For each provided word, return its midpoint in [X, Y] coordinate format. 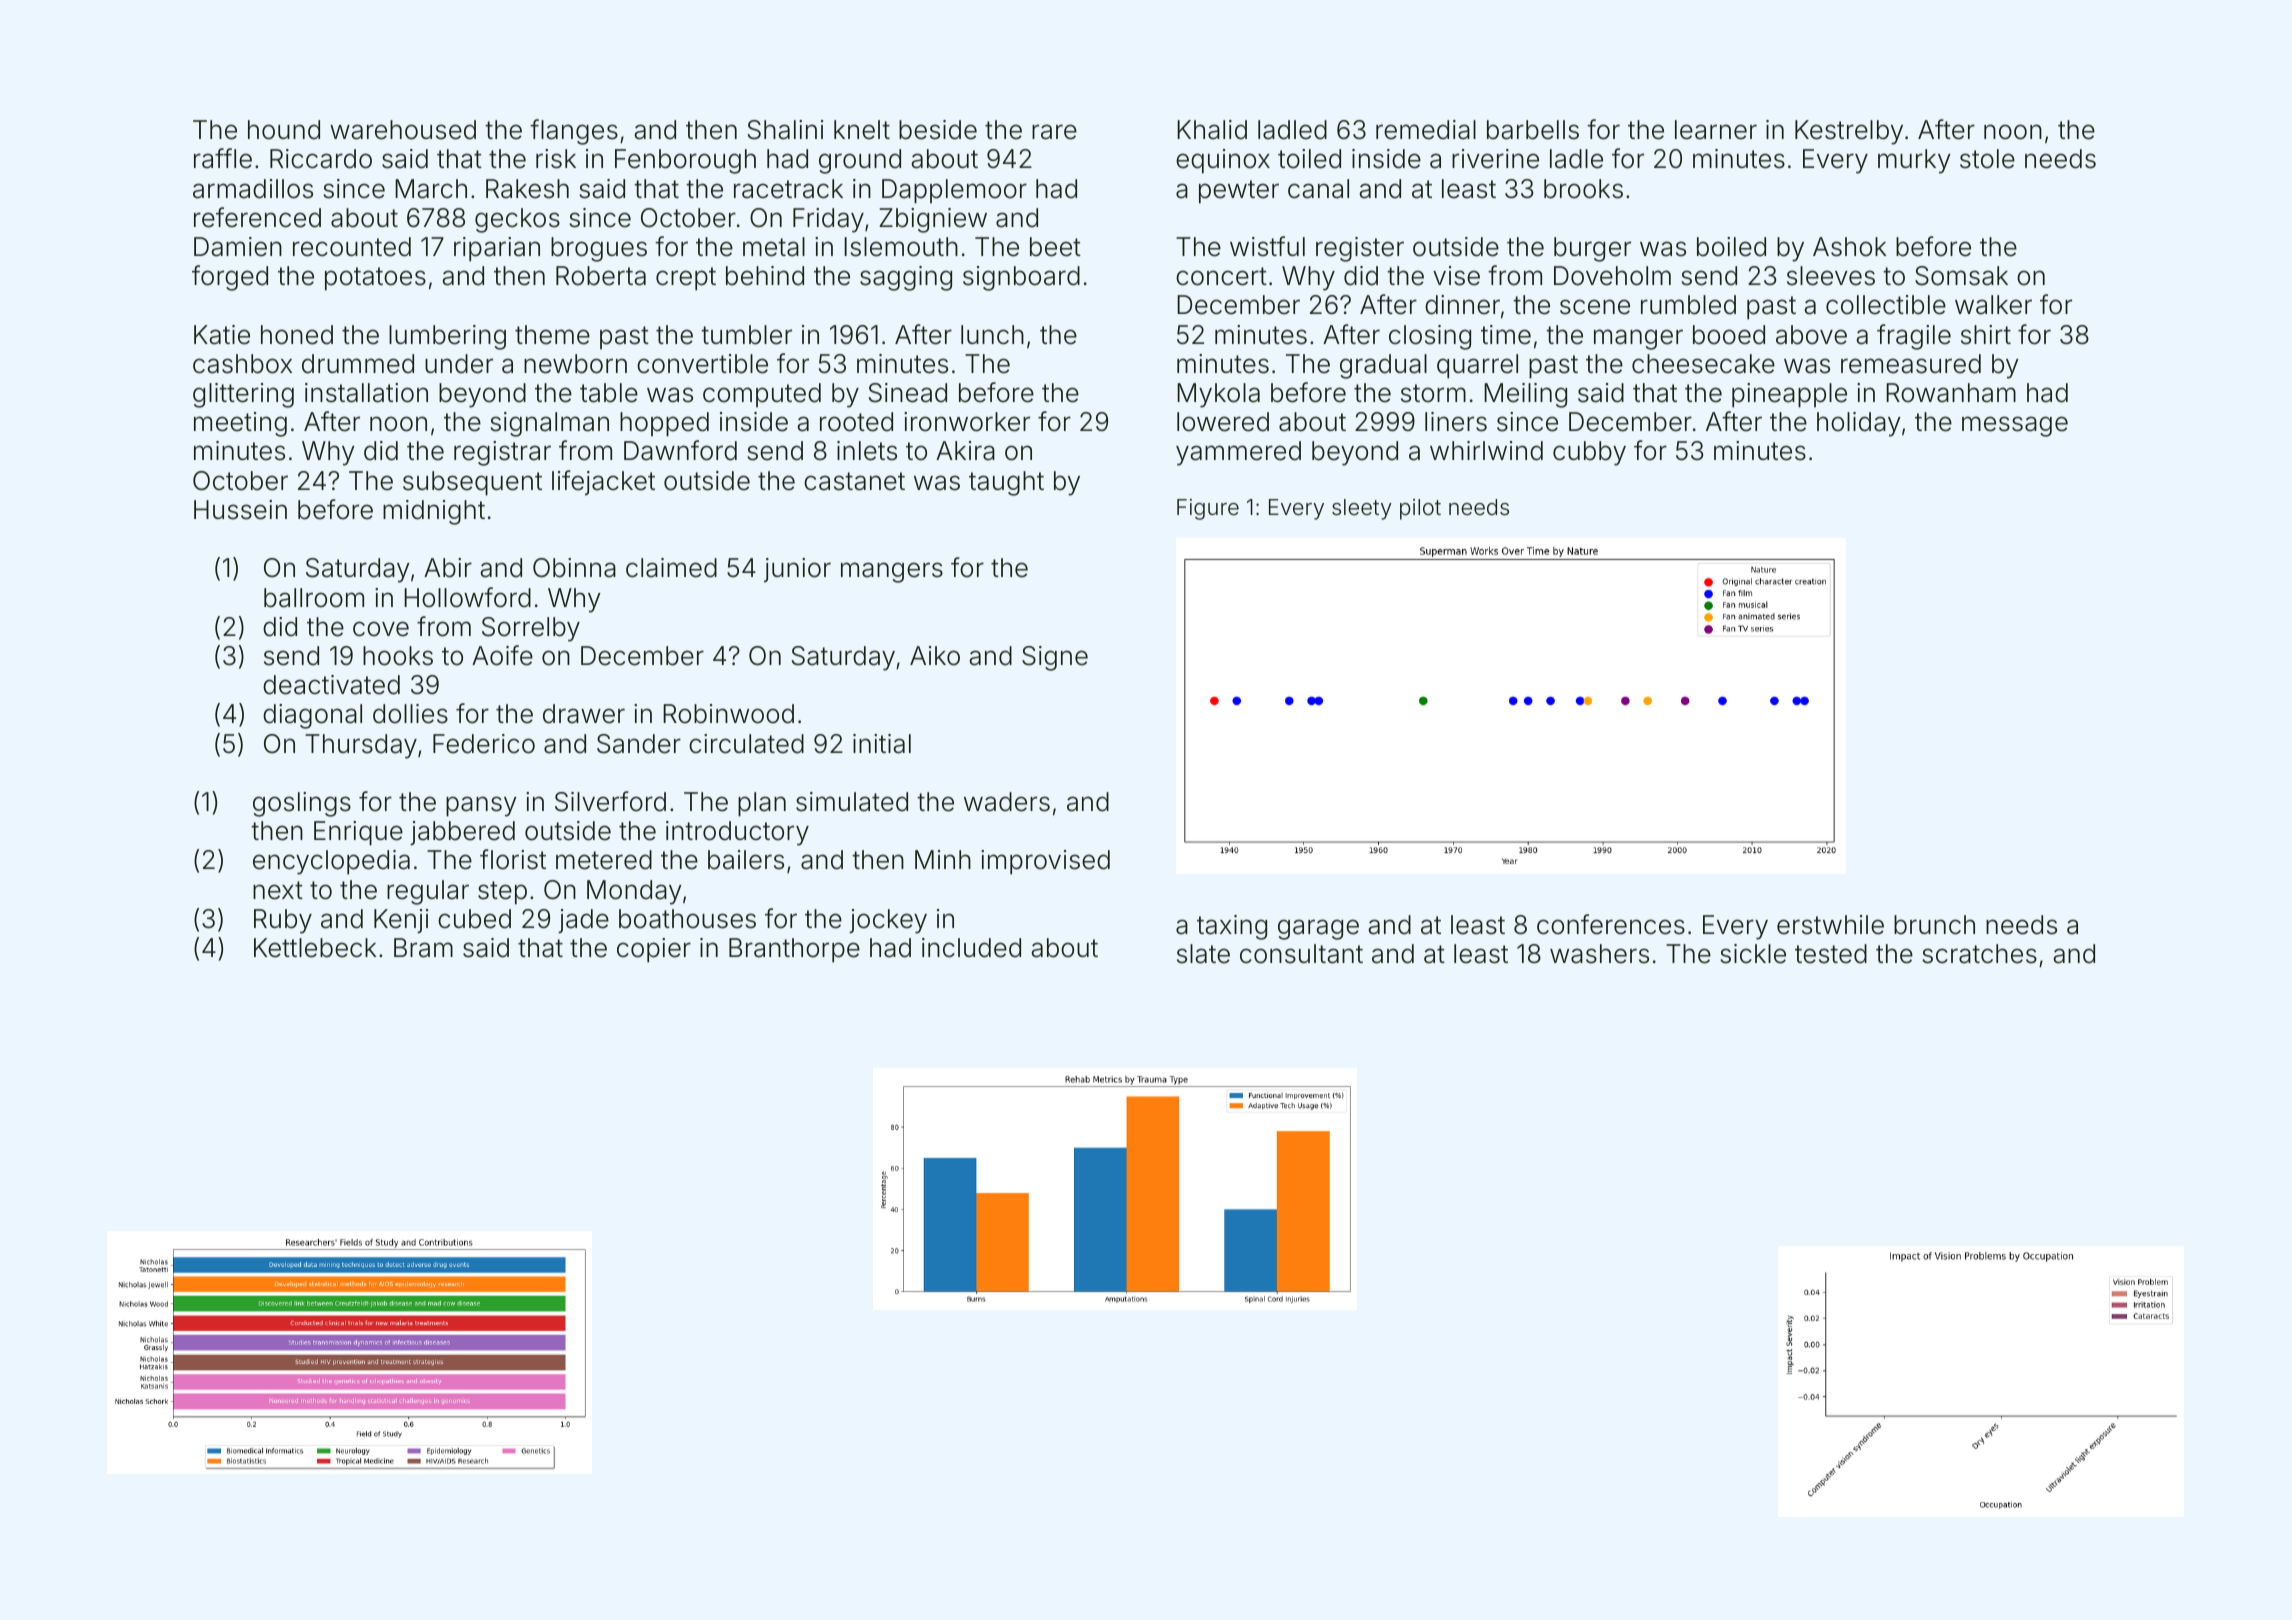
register [1360, 249]
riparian [497, 249]
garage [1318, 929]
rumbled [1688, 305]
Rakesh [527, 189]
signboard [1021, 278]
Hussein [240, 510]
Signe [1055, 658]
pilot [1420, 509]
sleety [1362, 509]
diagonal [312, 716]
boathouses [687, 919]
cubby [1589, 453]
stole [1987, 159]
